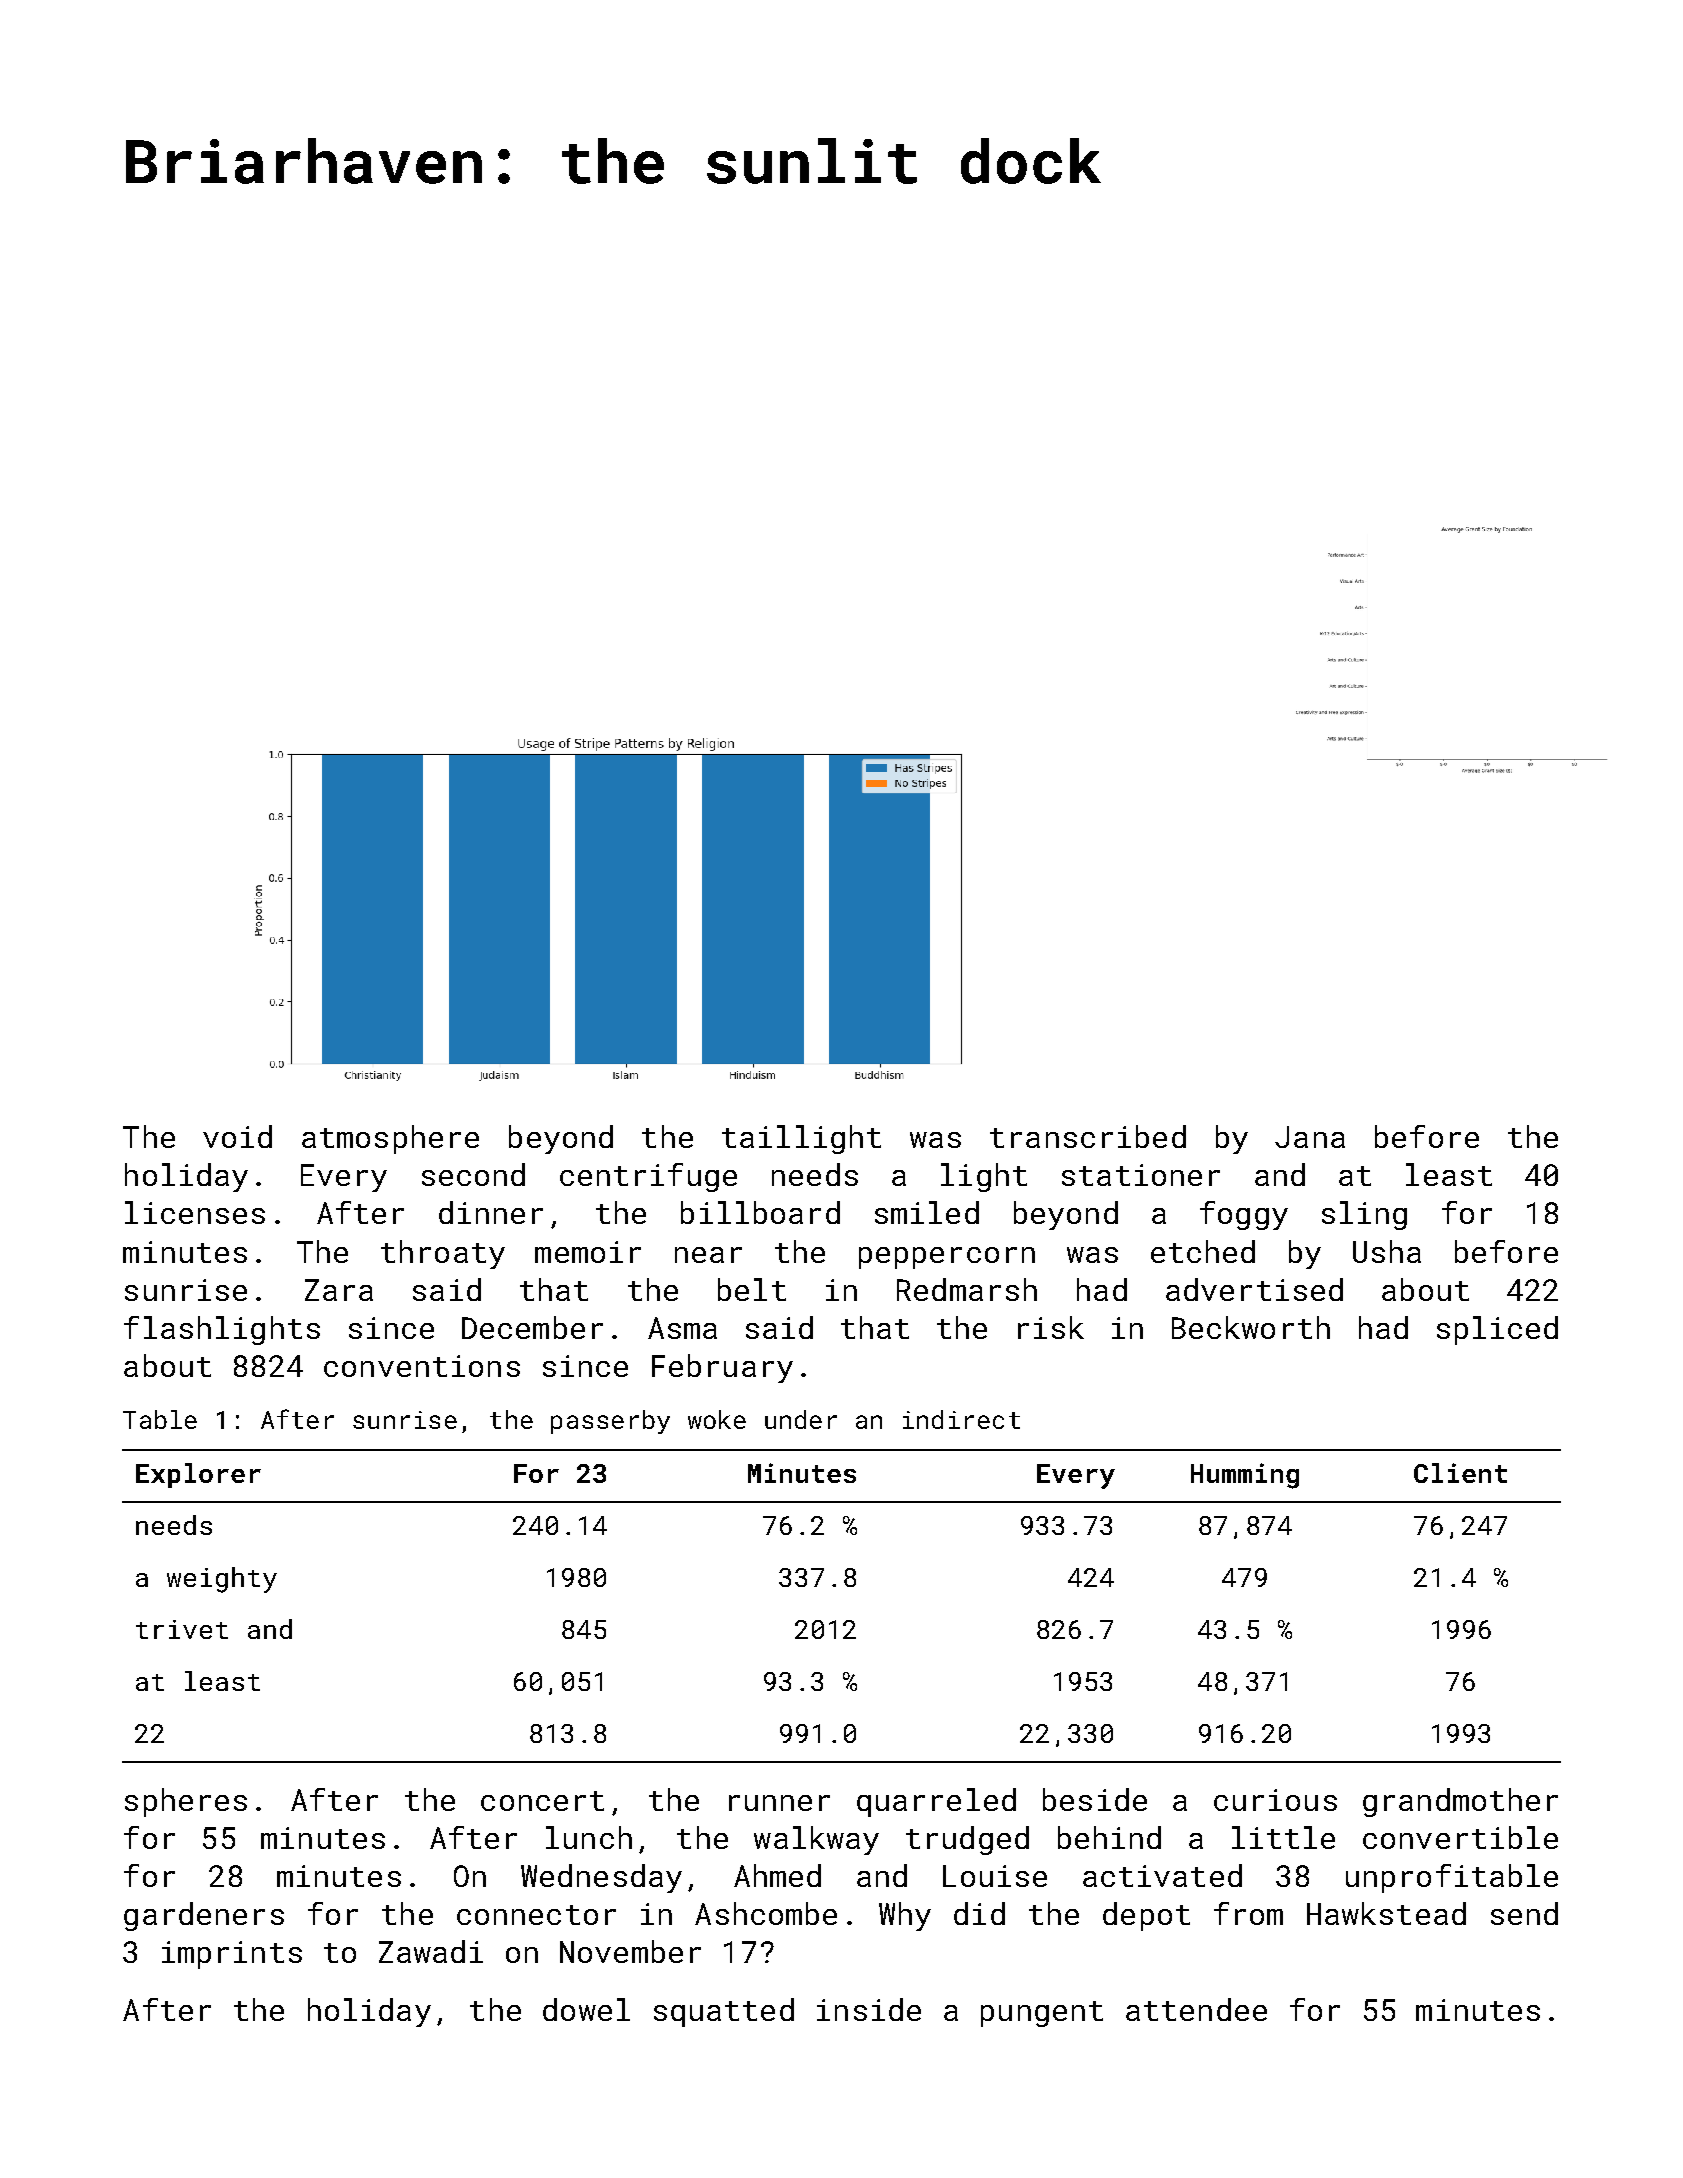 The width and height of the image is (1683, 2178). Describe the element at coordinates (1497, 1330) in the image. I see `spliced` at that location.
